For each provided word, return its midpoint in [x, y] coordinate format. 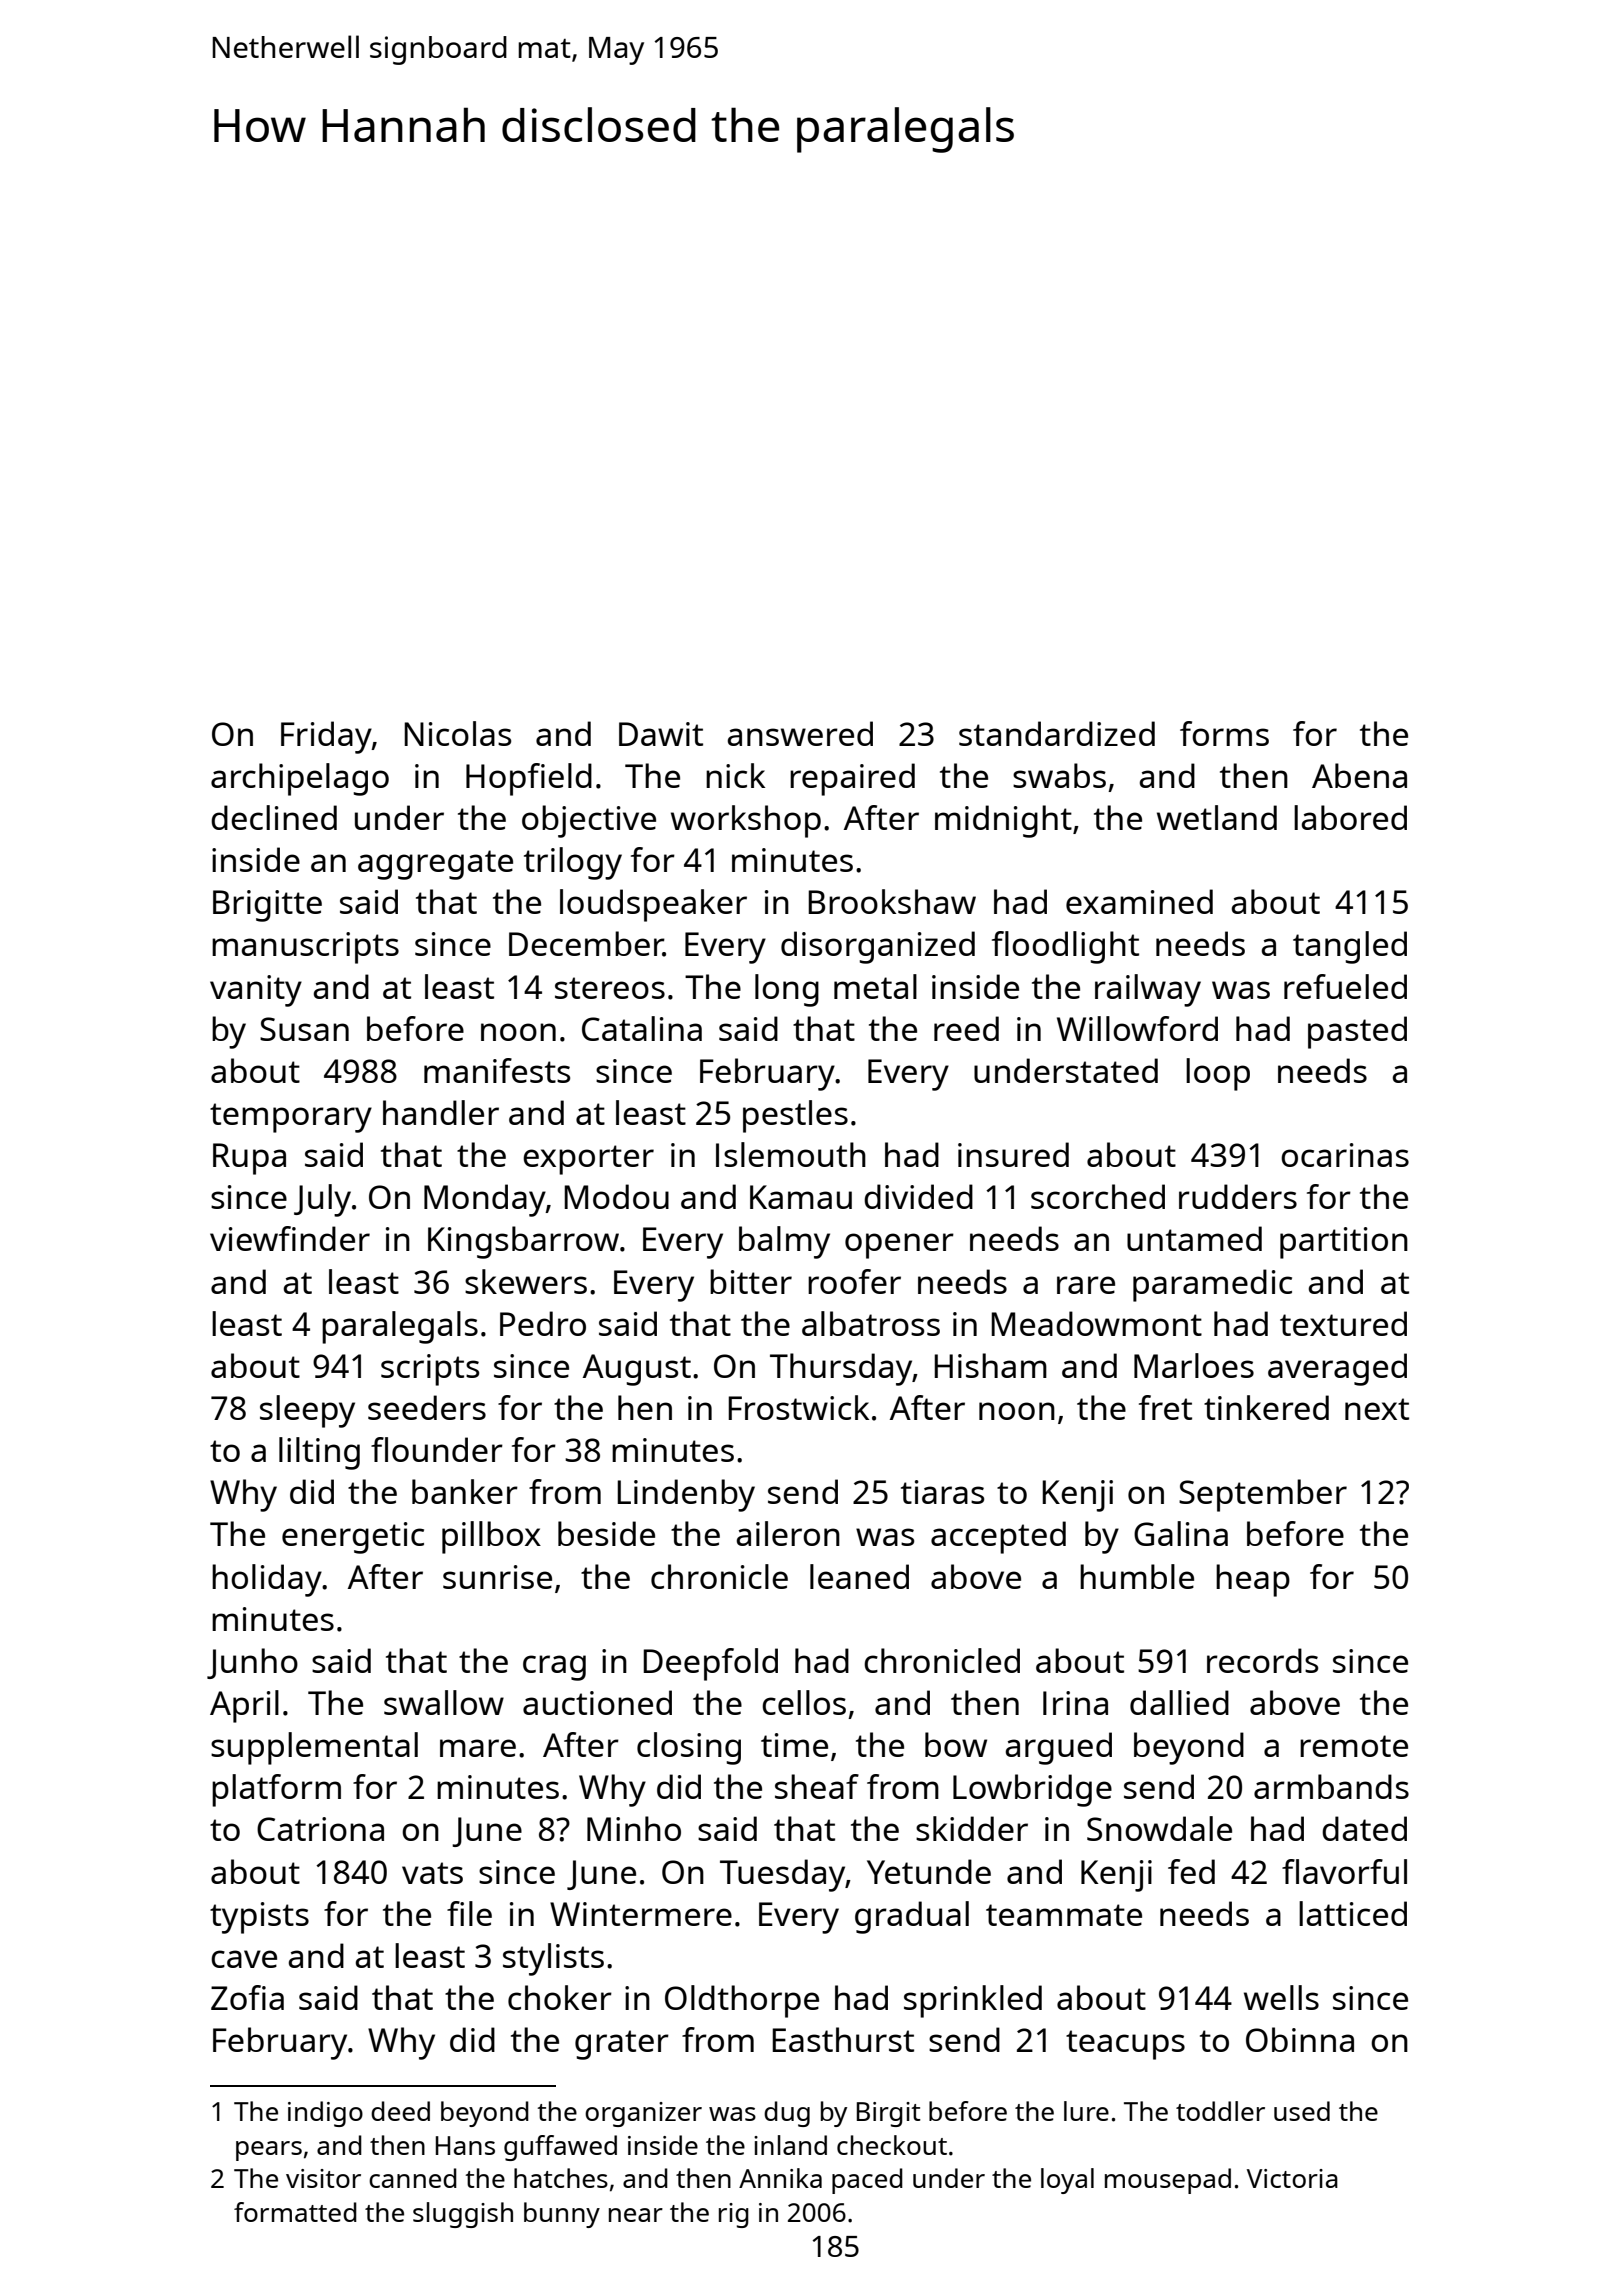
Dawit [661, 734]
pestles [795, 1116]
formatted [295, 2212]
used [1302, 2111]
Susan [304, 1029]
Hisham [990, 1365]
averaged [1337, 1369]
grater [622, 2045]
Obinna [1300, 2039]
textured [1343, 1323]
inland [790, 2145]
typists [259, 1918]
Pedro [543, 1323]
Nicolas [457, 733]
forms [1224, 733]
